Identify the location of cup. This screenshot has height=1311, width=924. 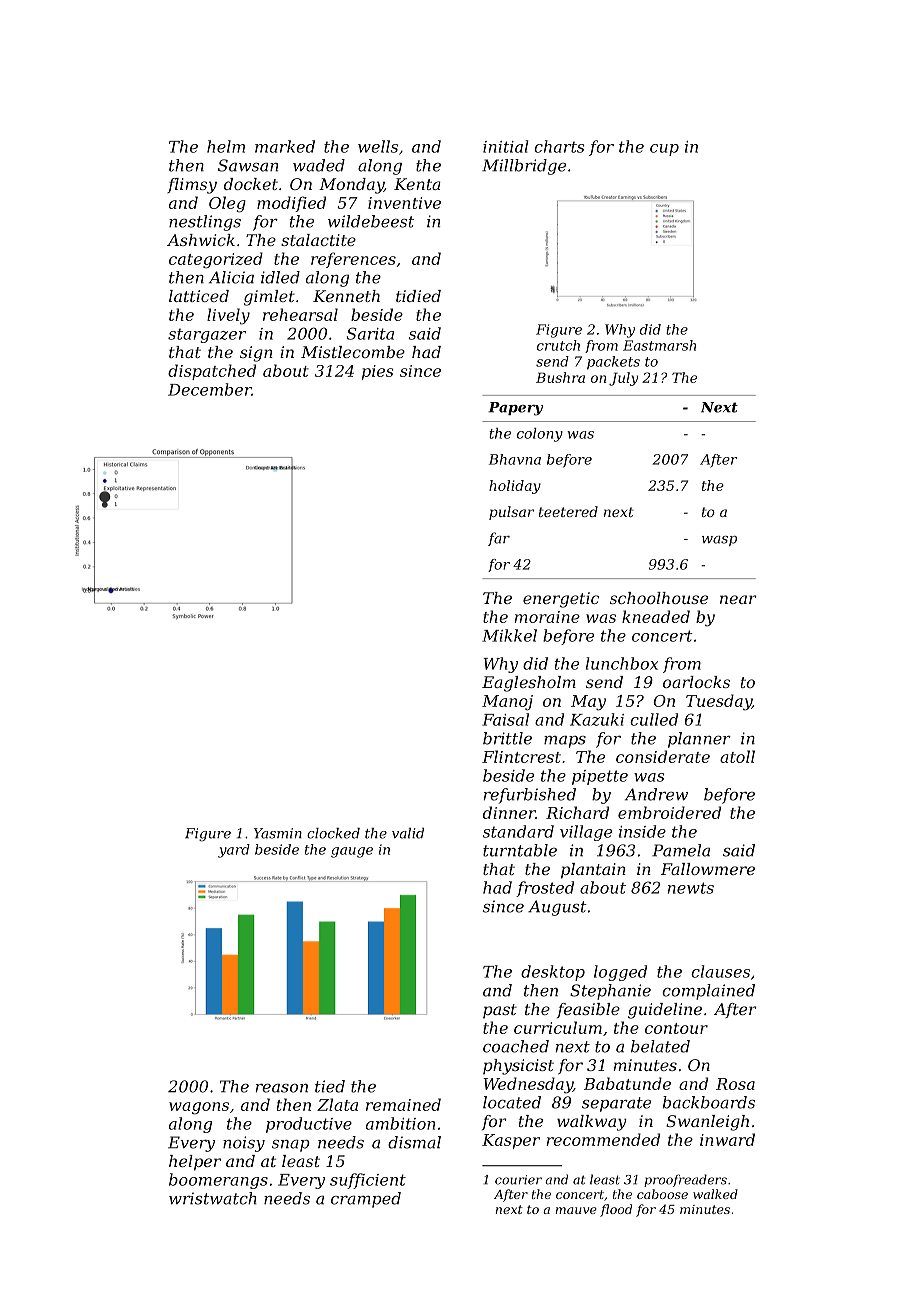
(664, 150).
